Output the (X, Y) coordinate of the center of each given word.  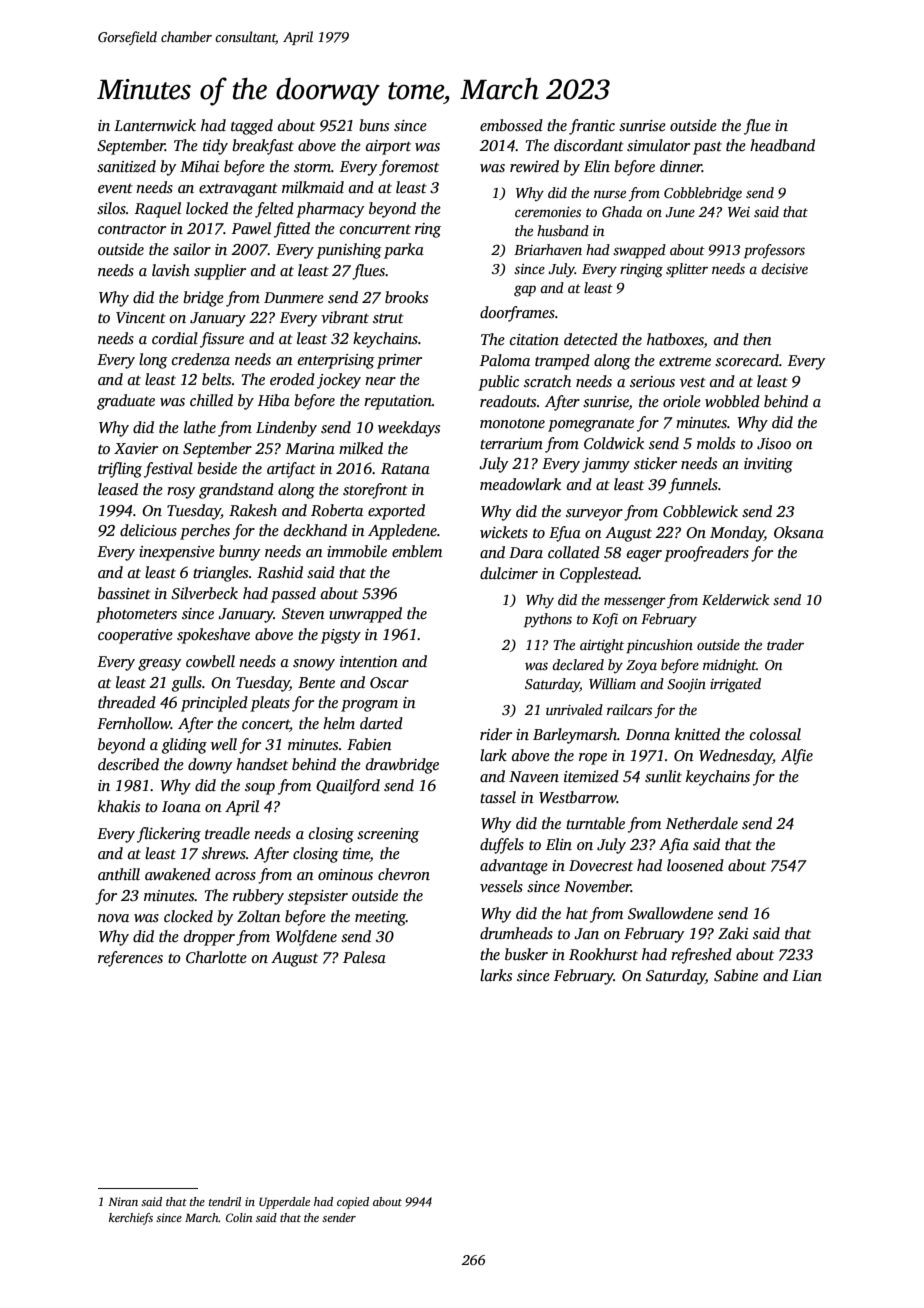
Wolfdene (306, 938)
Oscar (389, 682)
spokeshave (213, 636)
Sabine (736, 975)
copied (353, 1203)
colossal (775, 734)
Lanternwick (155, 125)
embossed (511, 125)
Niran (123, 1201)
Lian (807, 975)
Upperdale (284, 1203)
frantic (592, 127)
